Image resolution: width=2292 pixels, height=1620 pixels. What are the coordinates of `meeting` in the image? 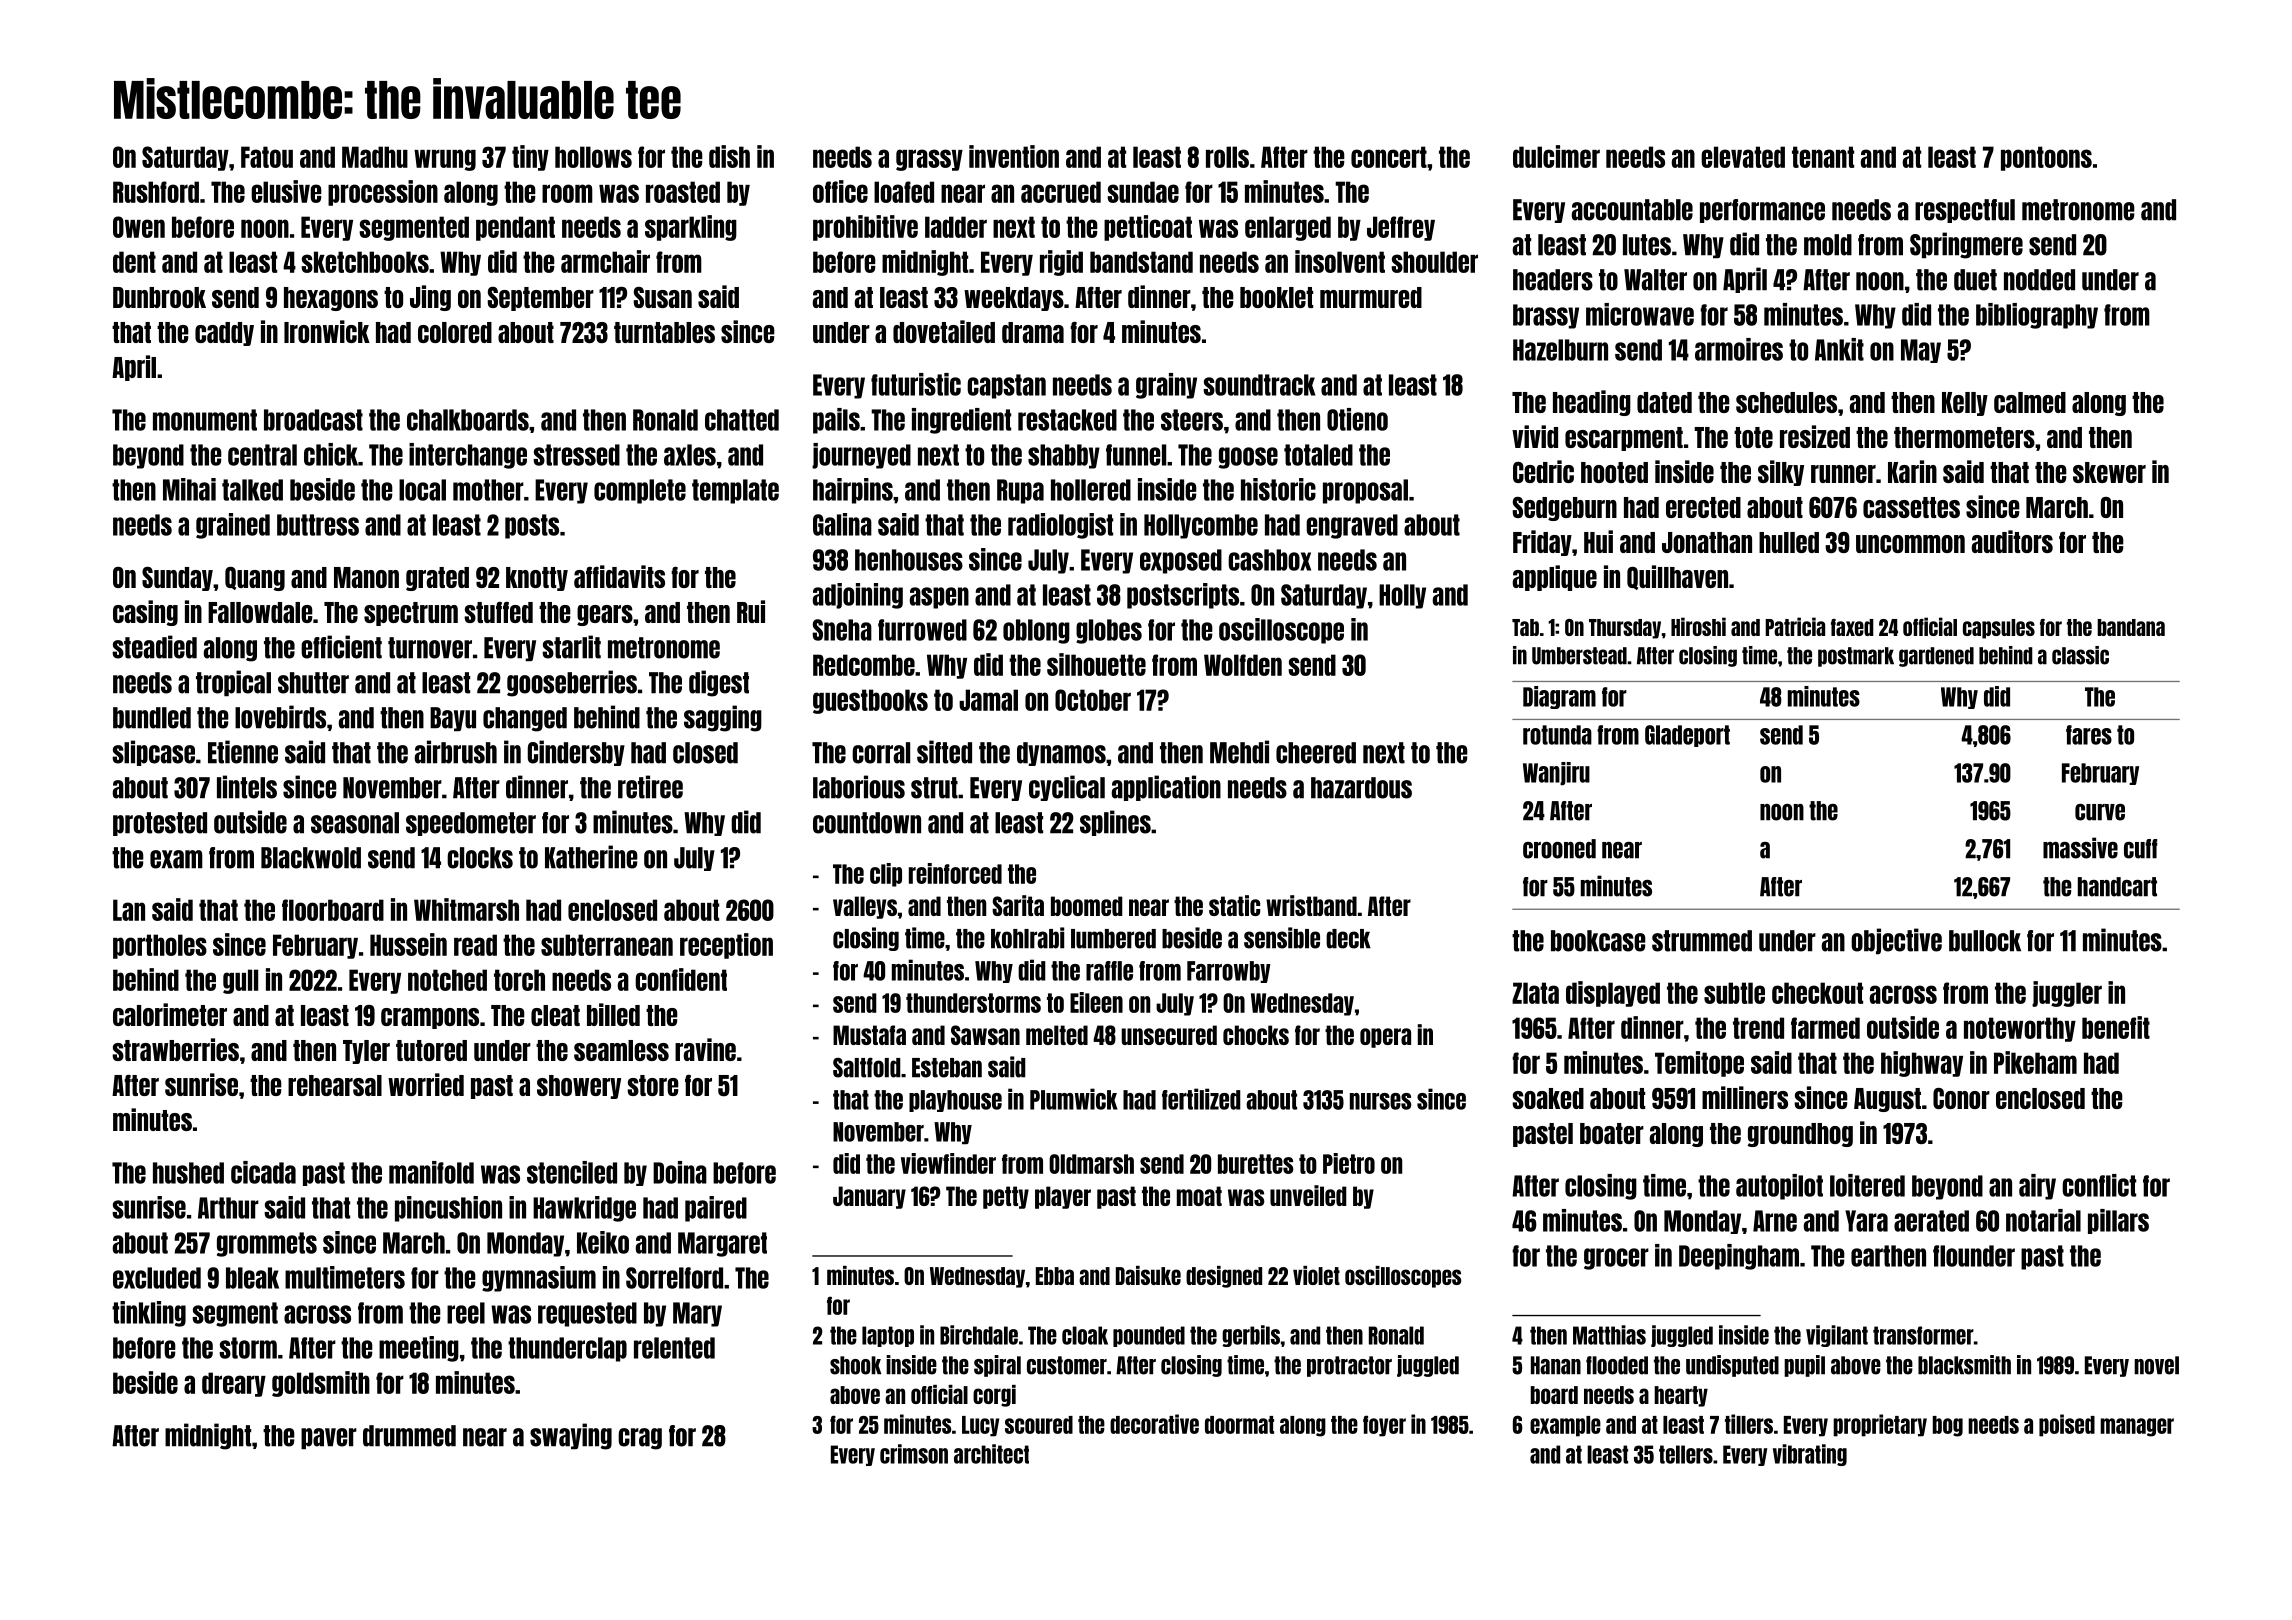 It's located at (419, 1349).
